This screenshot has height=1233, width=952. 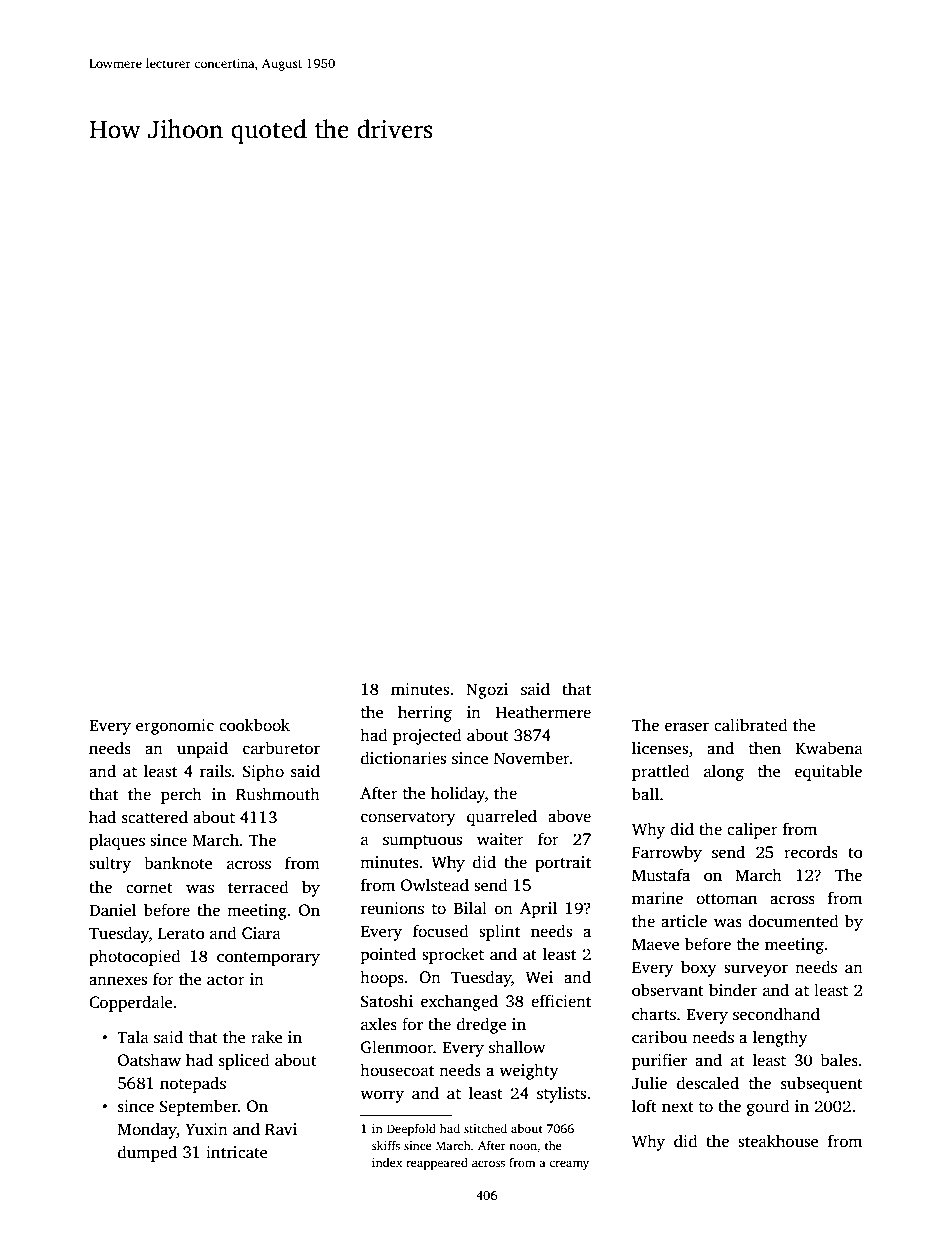 I want to click on housecoat, so click(x=397, y=1070).
